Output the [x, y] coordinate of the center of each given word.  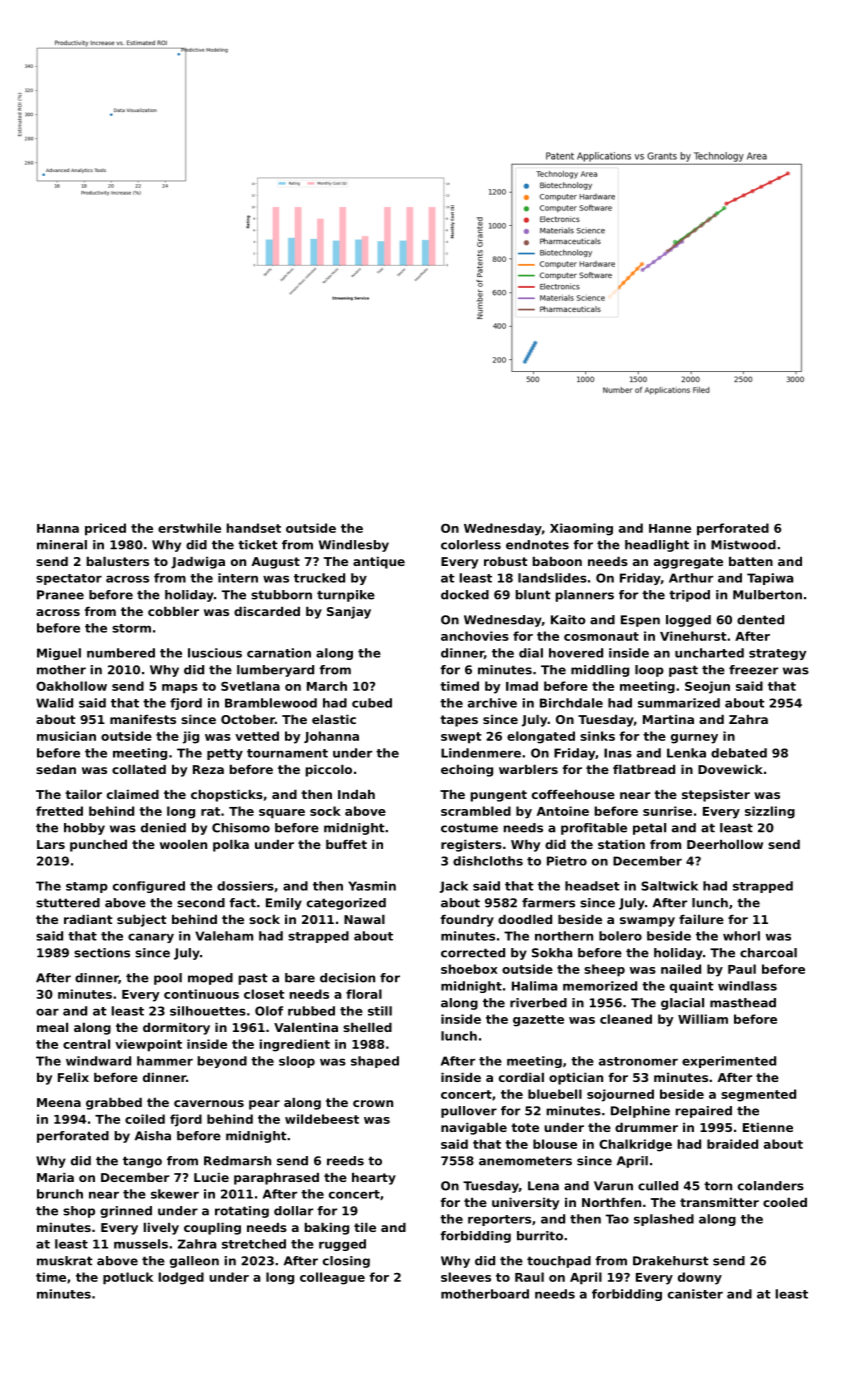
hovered [576, 653]
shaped [375, 1062]
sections [102, 953]
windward [98, 1061]
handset [254, 528]
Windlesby [354, 546]
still [380, 1011]
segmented [758, 1095]
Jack [454, 887]
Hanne [670, 528]
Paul [742, 969]
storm [131, 628]
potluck [128, 1278]
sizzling [770, 812]
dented [760, 620]
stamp [87, 887]
